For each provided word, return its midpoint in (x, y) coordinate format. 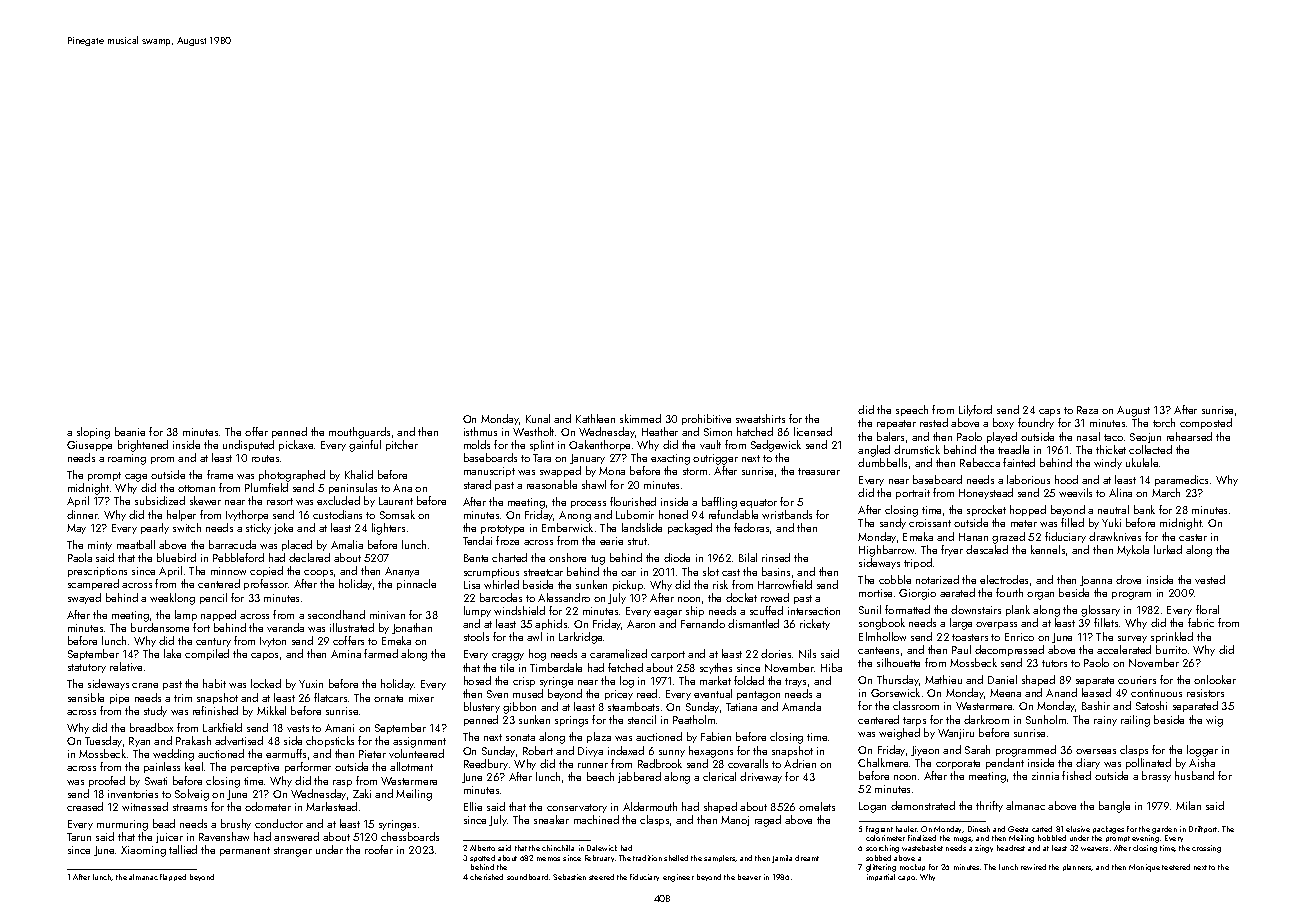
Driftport (1203, 829)
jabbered (639, 777)
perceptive (255, 768)
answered (296, 836)
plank (1018, 610)
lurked (1168, 549)
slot (711, 571)
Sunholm (1046, 719)
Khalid (359, 474)
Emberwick (567, 527)
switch (187, 527)
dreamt (807, 858)
